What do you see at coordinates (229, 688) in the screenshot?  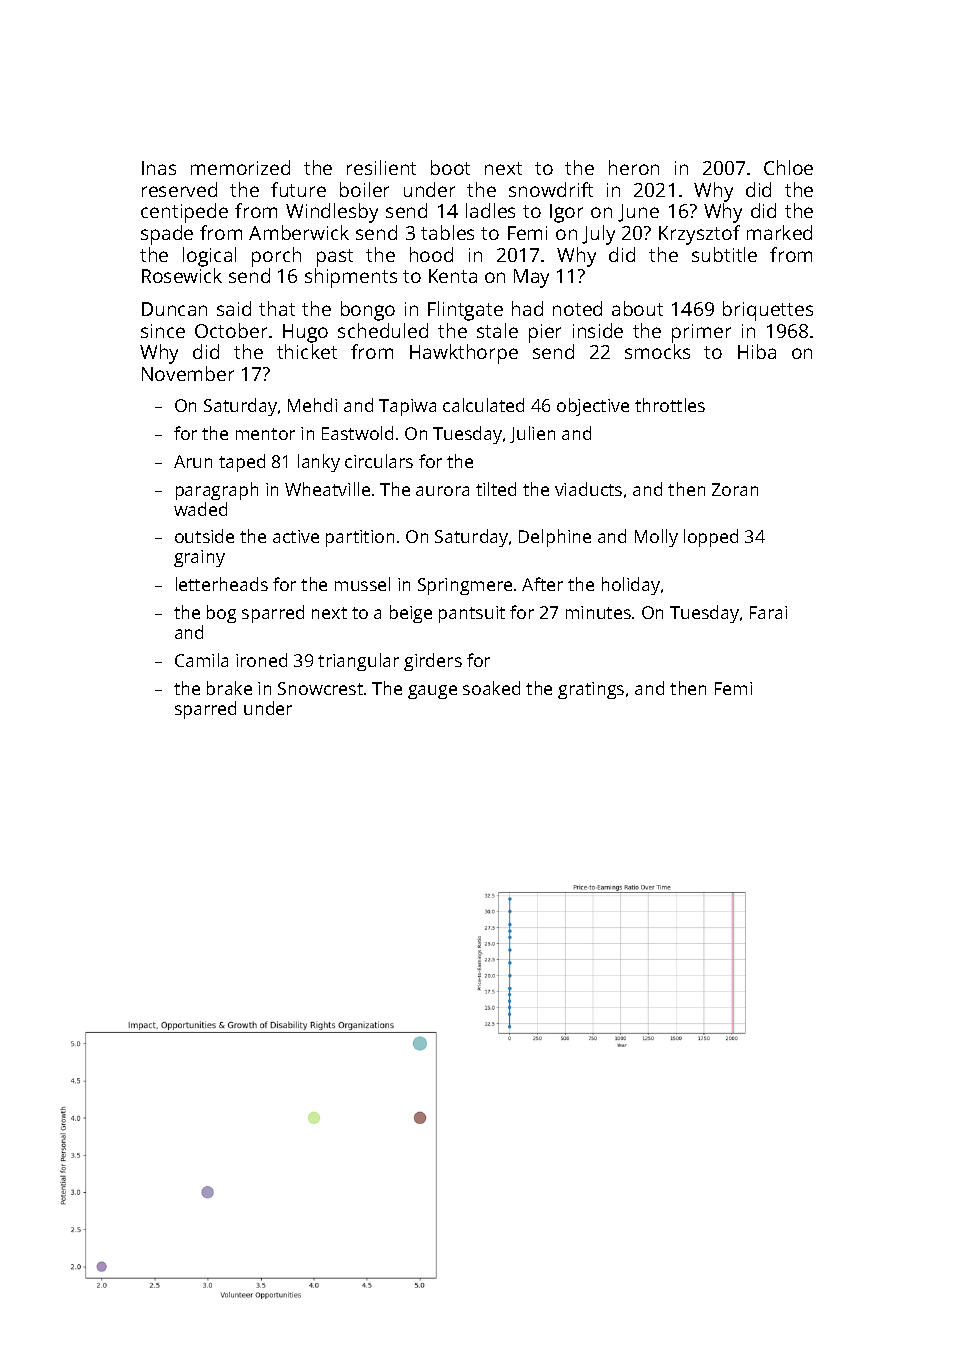 I see `brake` at bounding box center [229, 688].
